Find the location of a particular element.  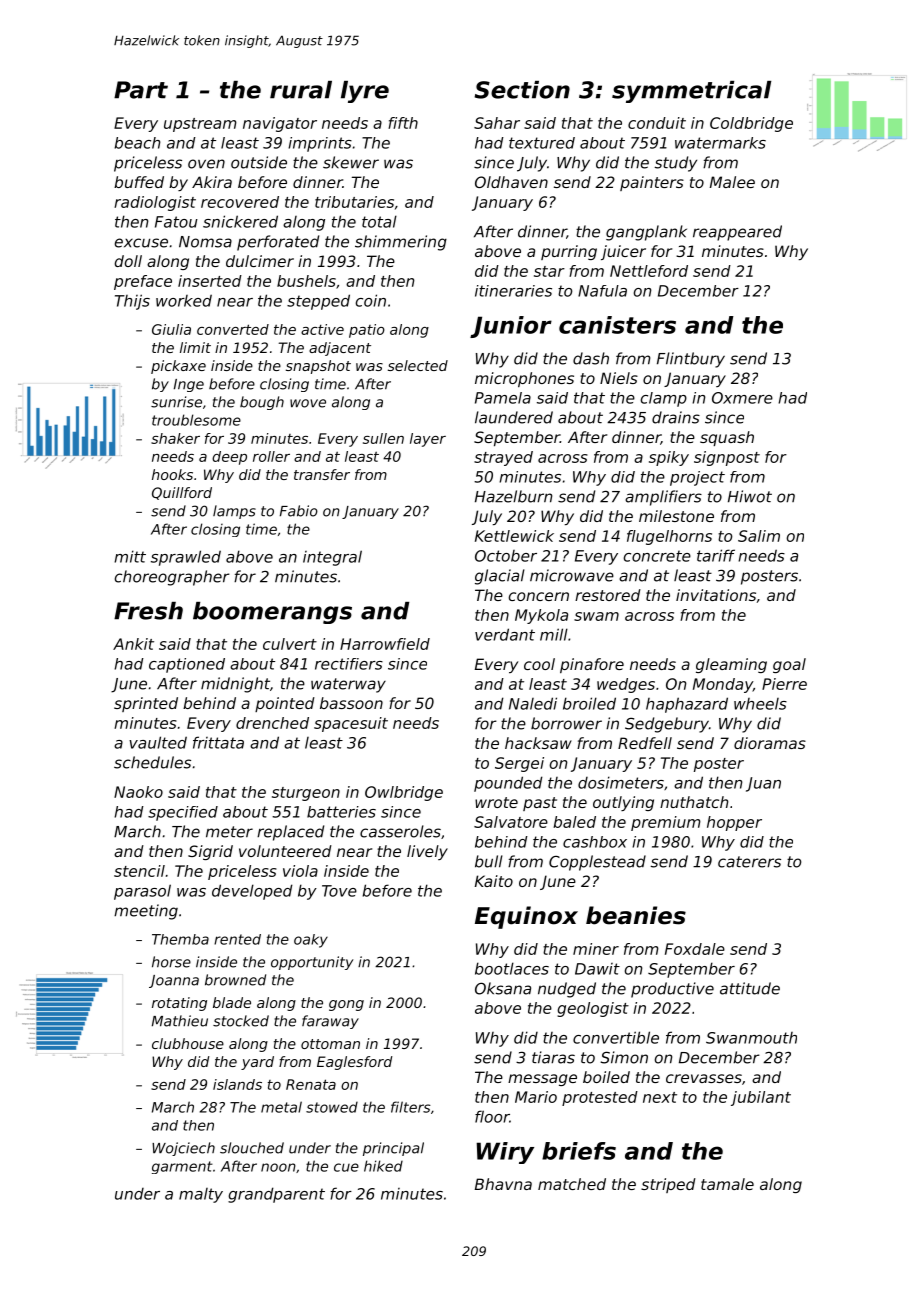

Coldbridge is located at coordinates (751, 124).
